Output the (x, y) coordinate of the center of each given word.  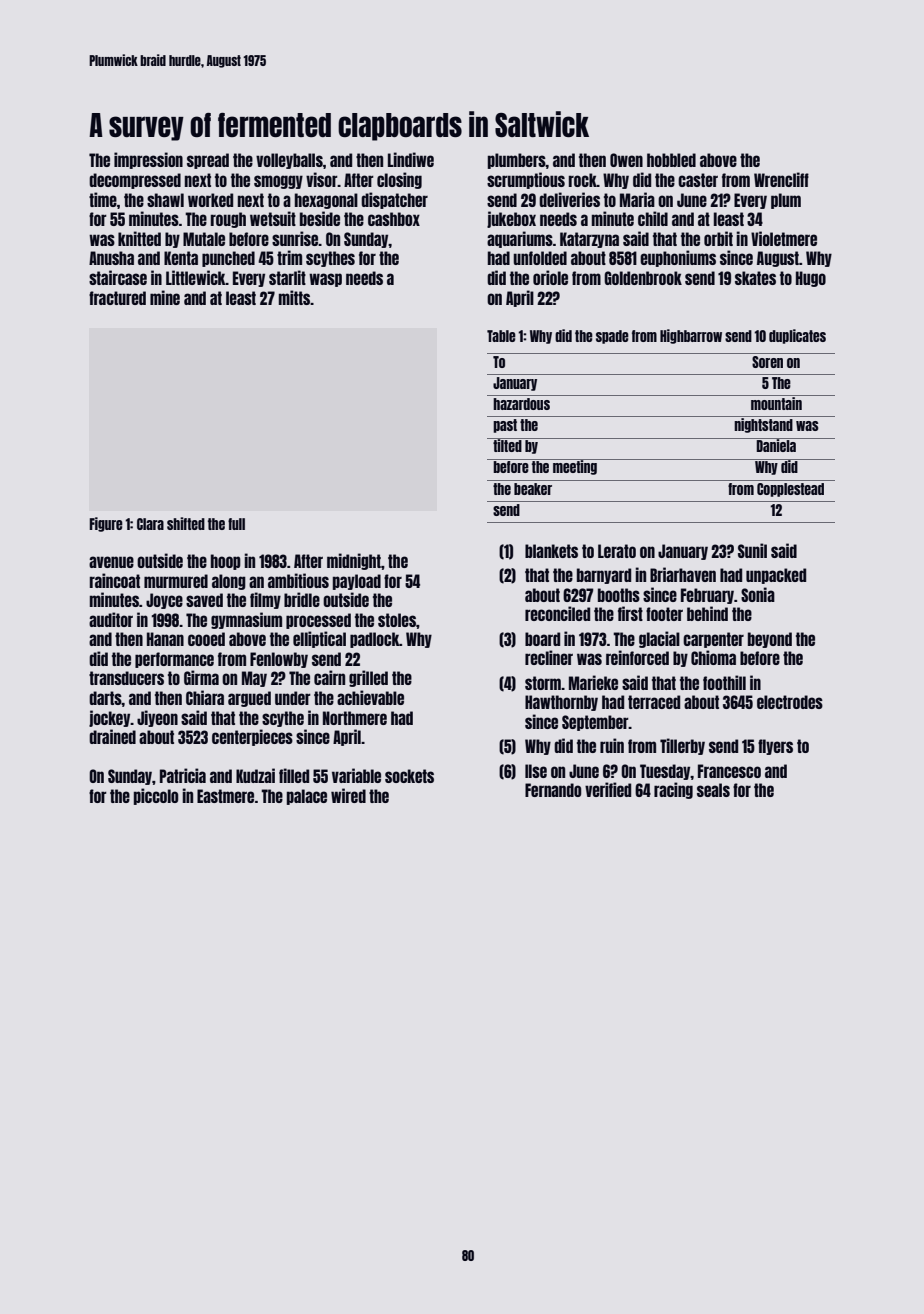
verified (608, 789)
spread (208, 161)
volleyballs (289, 161)
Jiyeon (157, 718)
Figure (106, 524)
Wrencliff (781, 179)
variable (356, 775)
